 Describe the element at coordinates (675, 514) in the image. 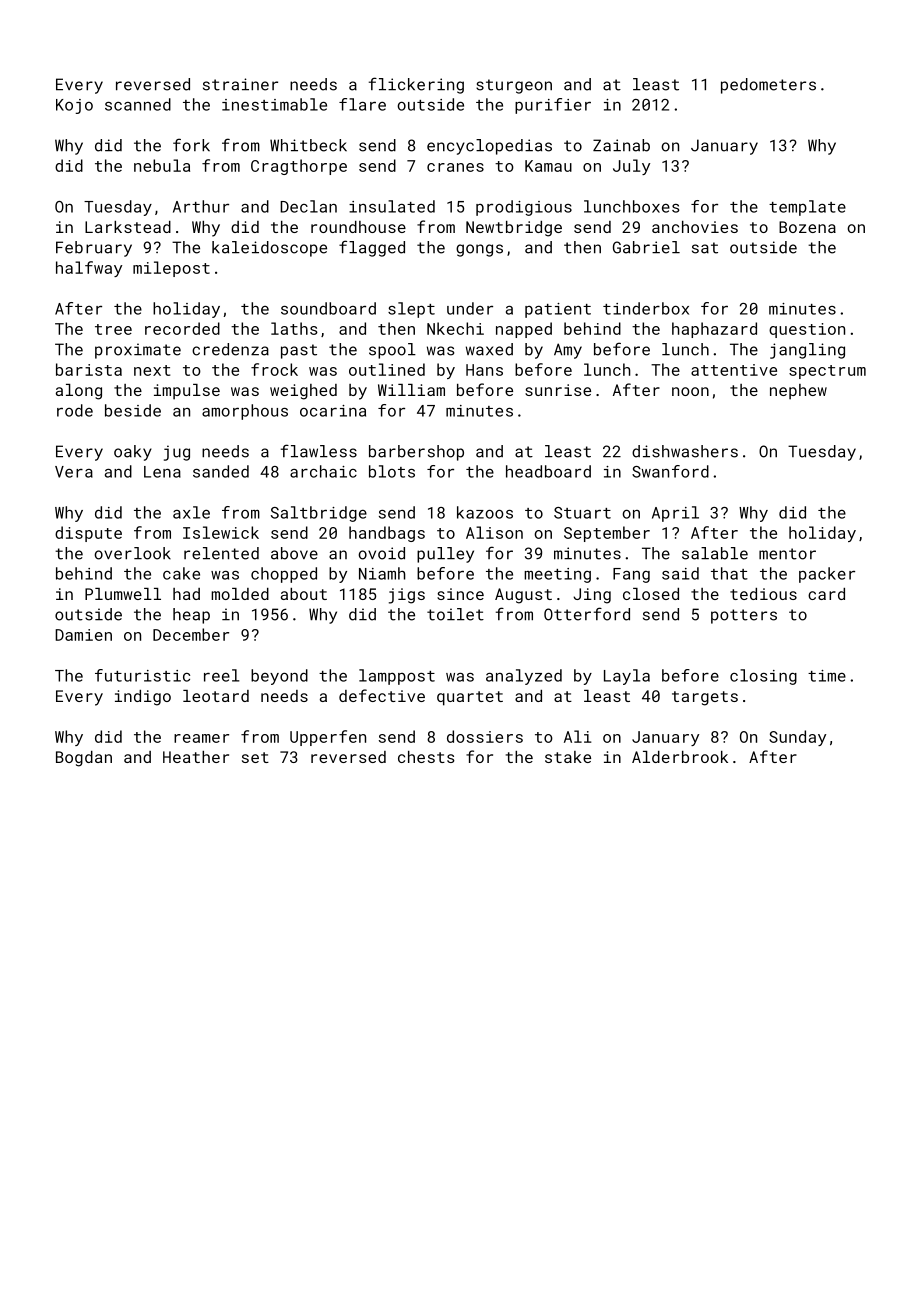

I see `April` at that location.
